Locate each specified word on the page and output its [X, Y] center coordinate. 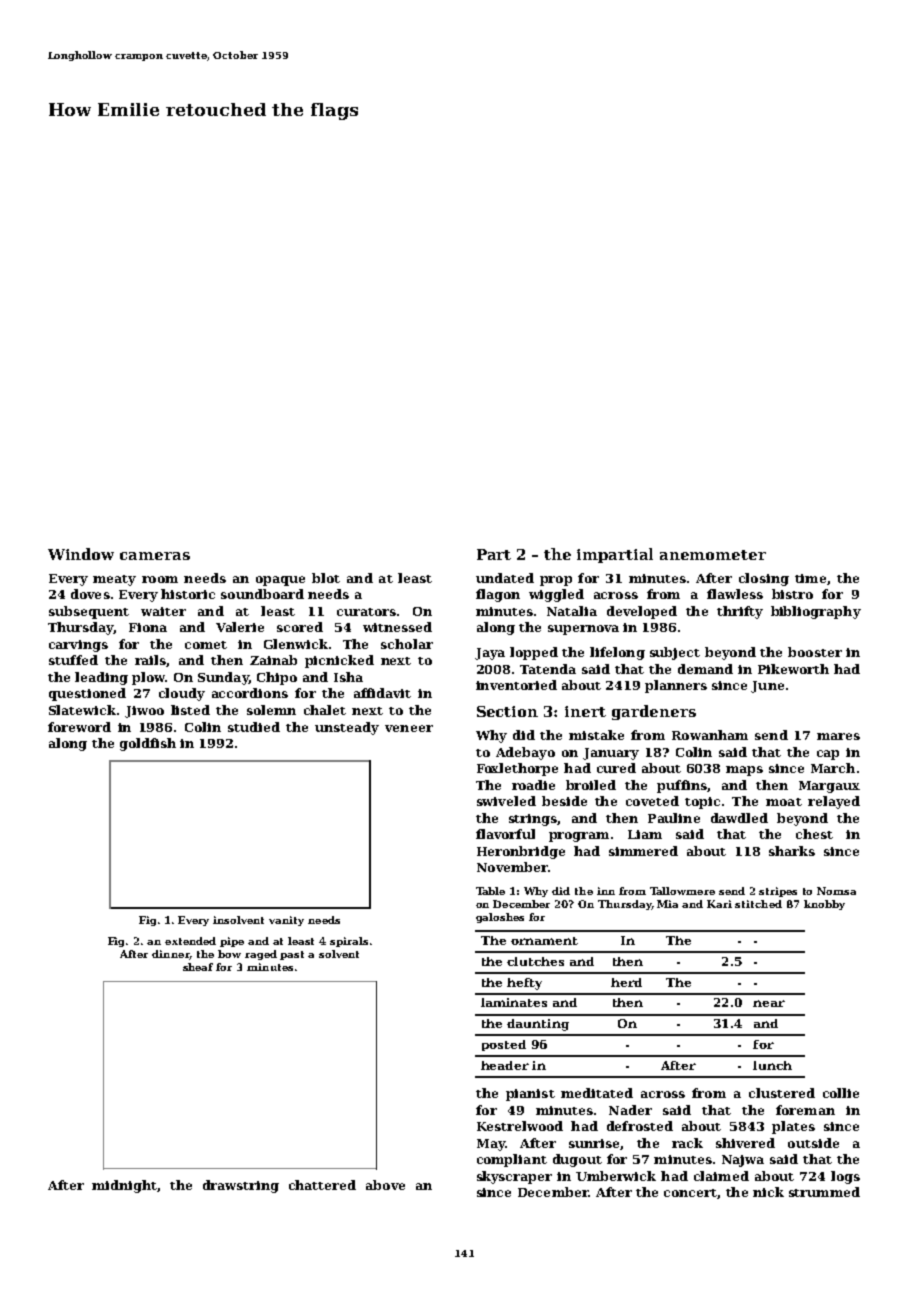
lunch [772, 1065]
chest [814, 834]
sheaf [198, 967]
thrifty [740, 612]
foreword [79, 727]
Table [490, 891]
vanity [286, 921]
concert [690, 1193]
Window [81, 554]
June [767, 687]
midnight [124, 1186]
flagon [498, 595]
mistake [596, 735]
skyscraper [514, 1177]
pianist [530, 1095]
